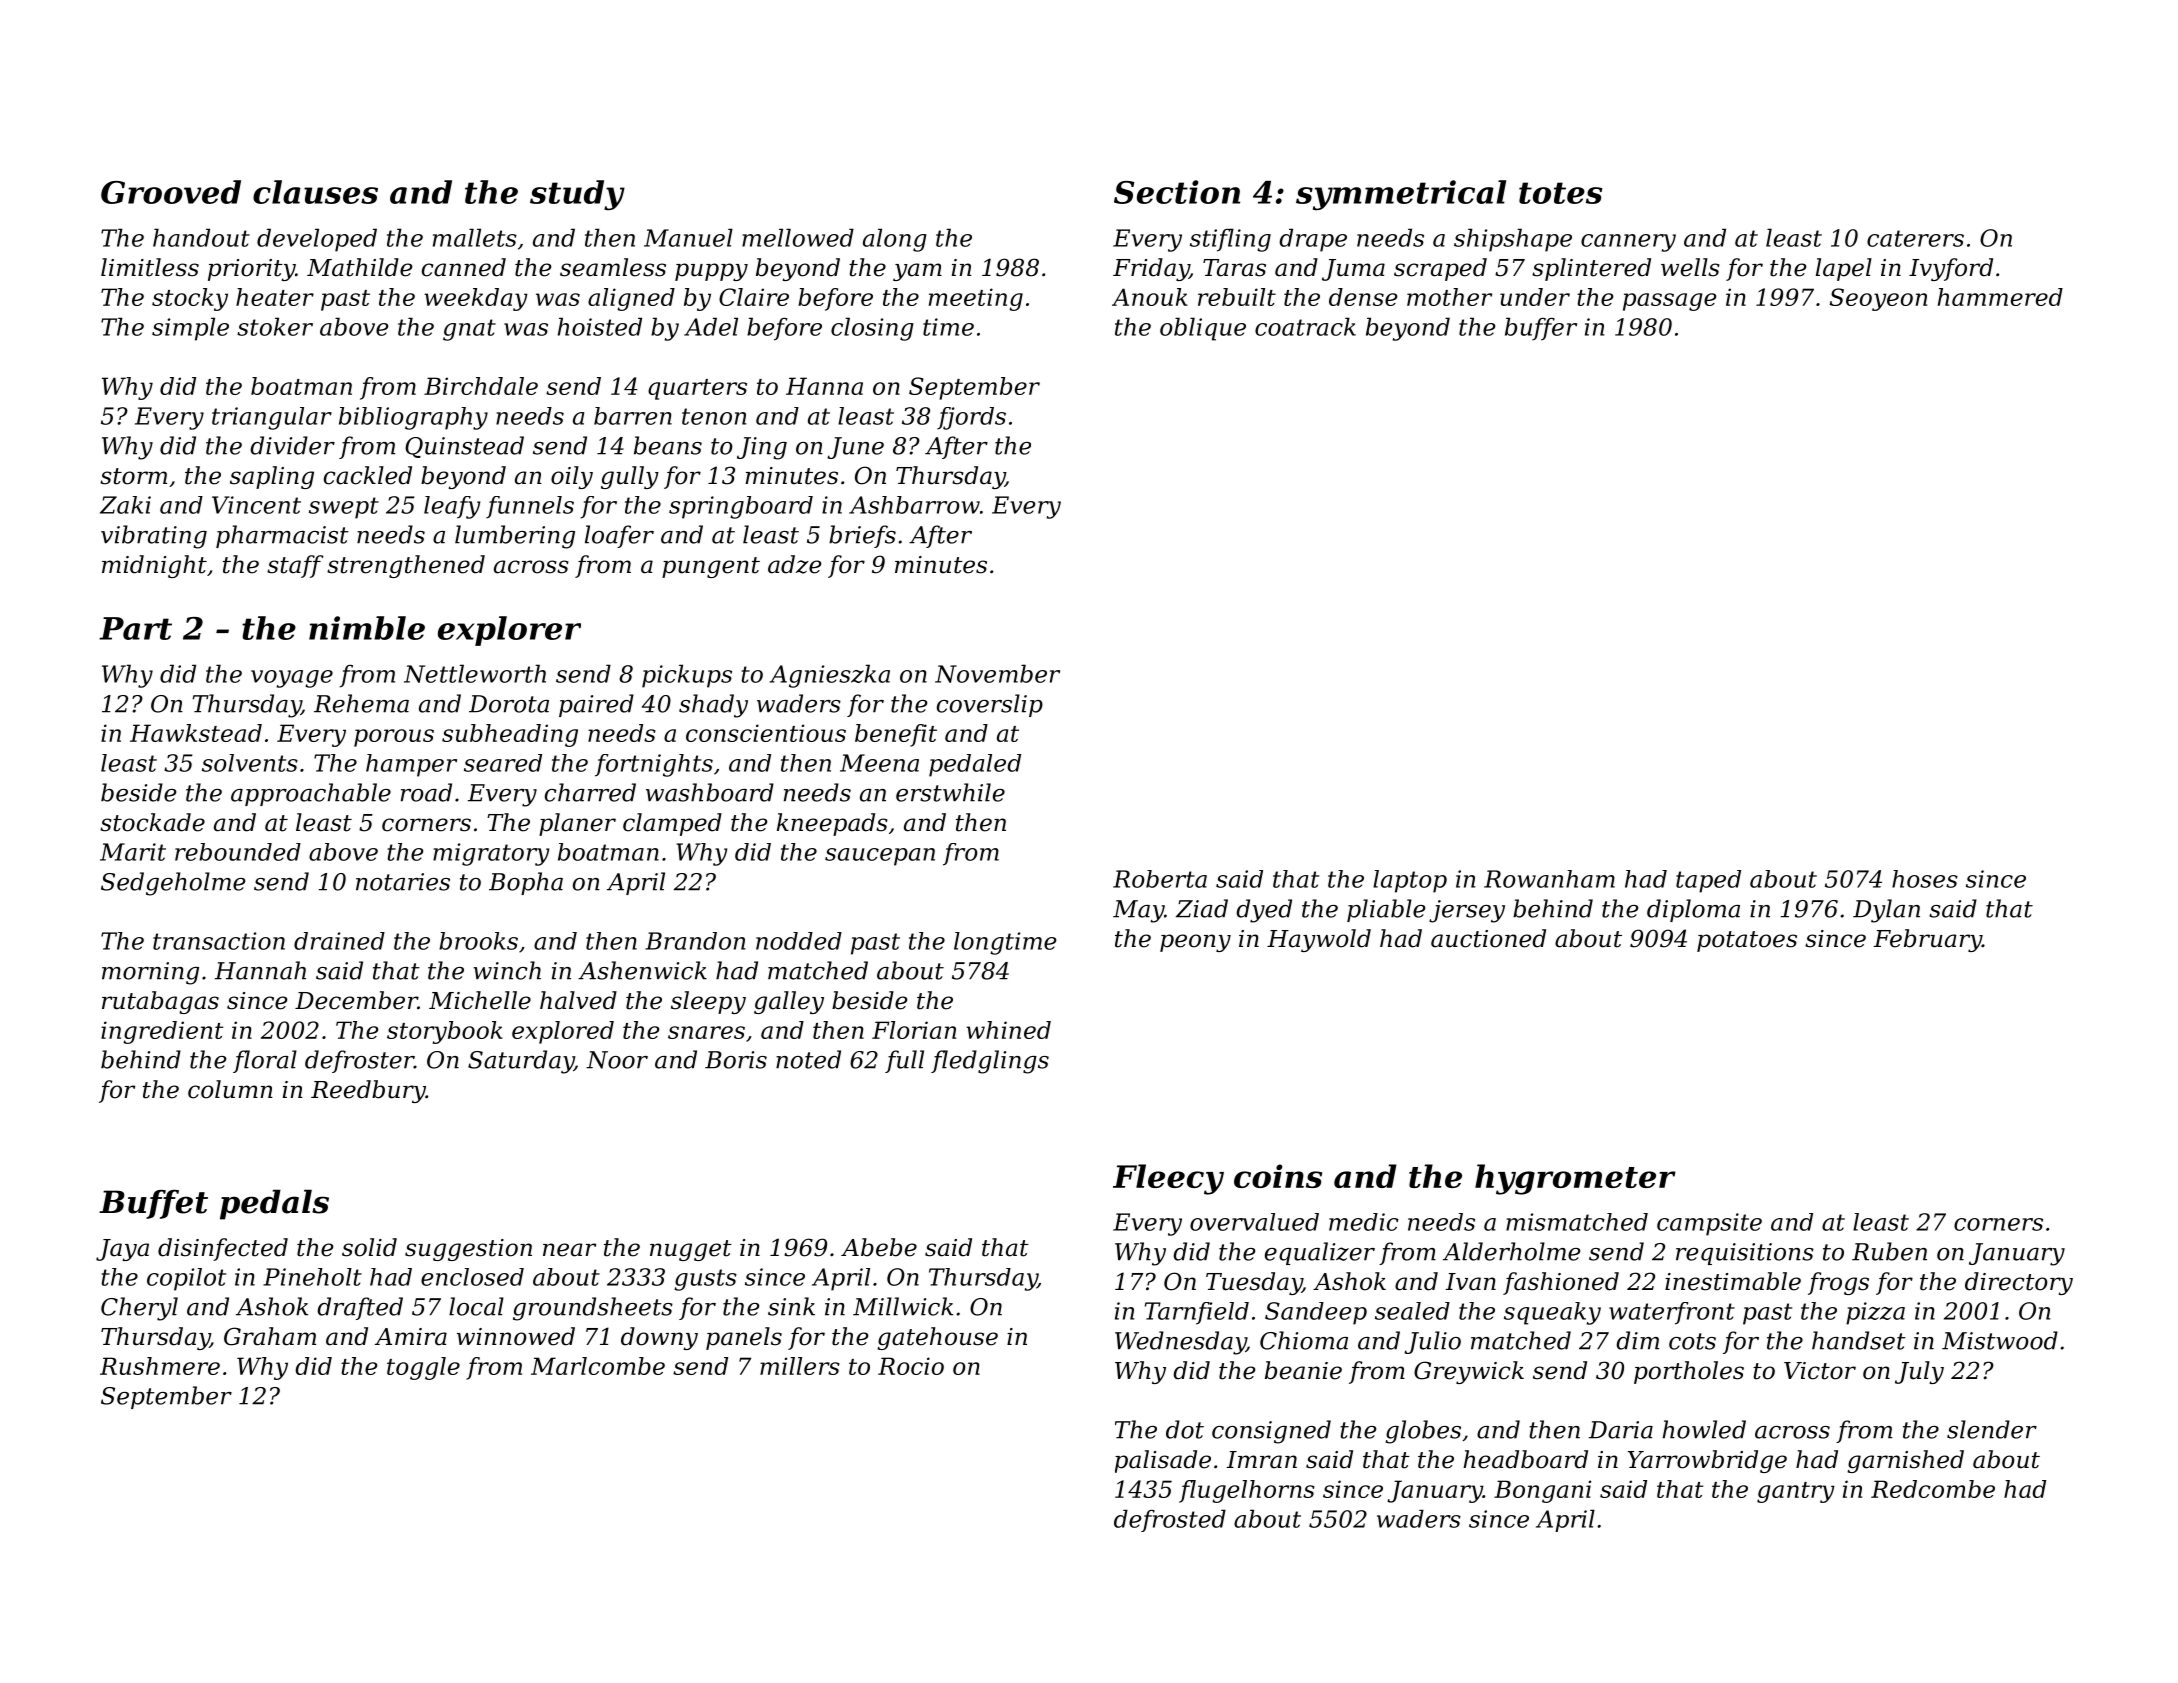 The image size is (2178, 1683). Describe the element at coordinates (1170, 1520) in the screenshot. I see `defrosted` at that location.
